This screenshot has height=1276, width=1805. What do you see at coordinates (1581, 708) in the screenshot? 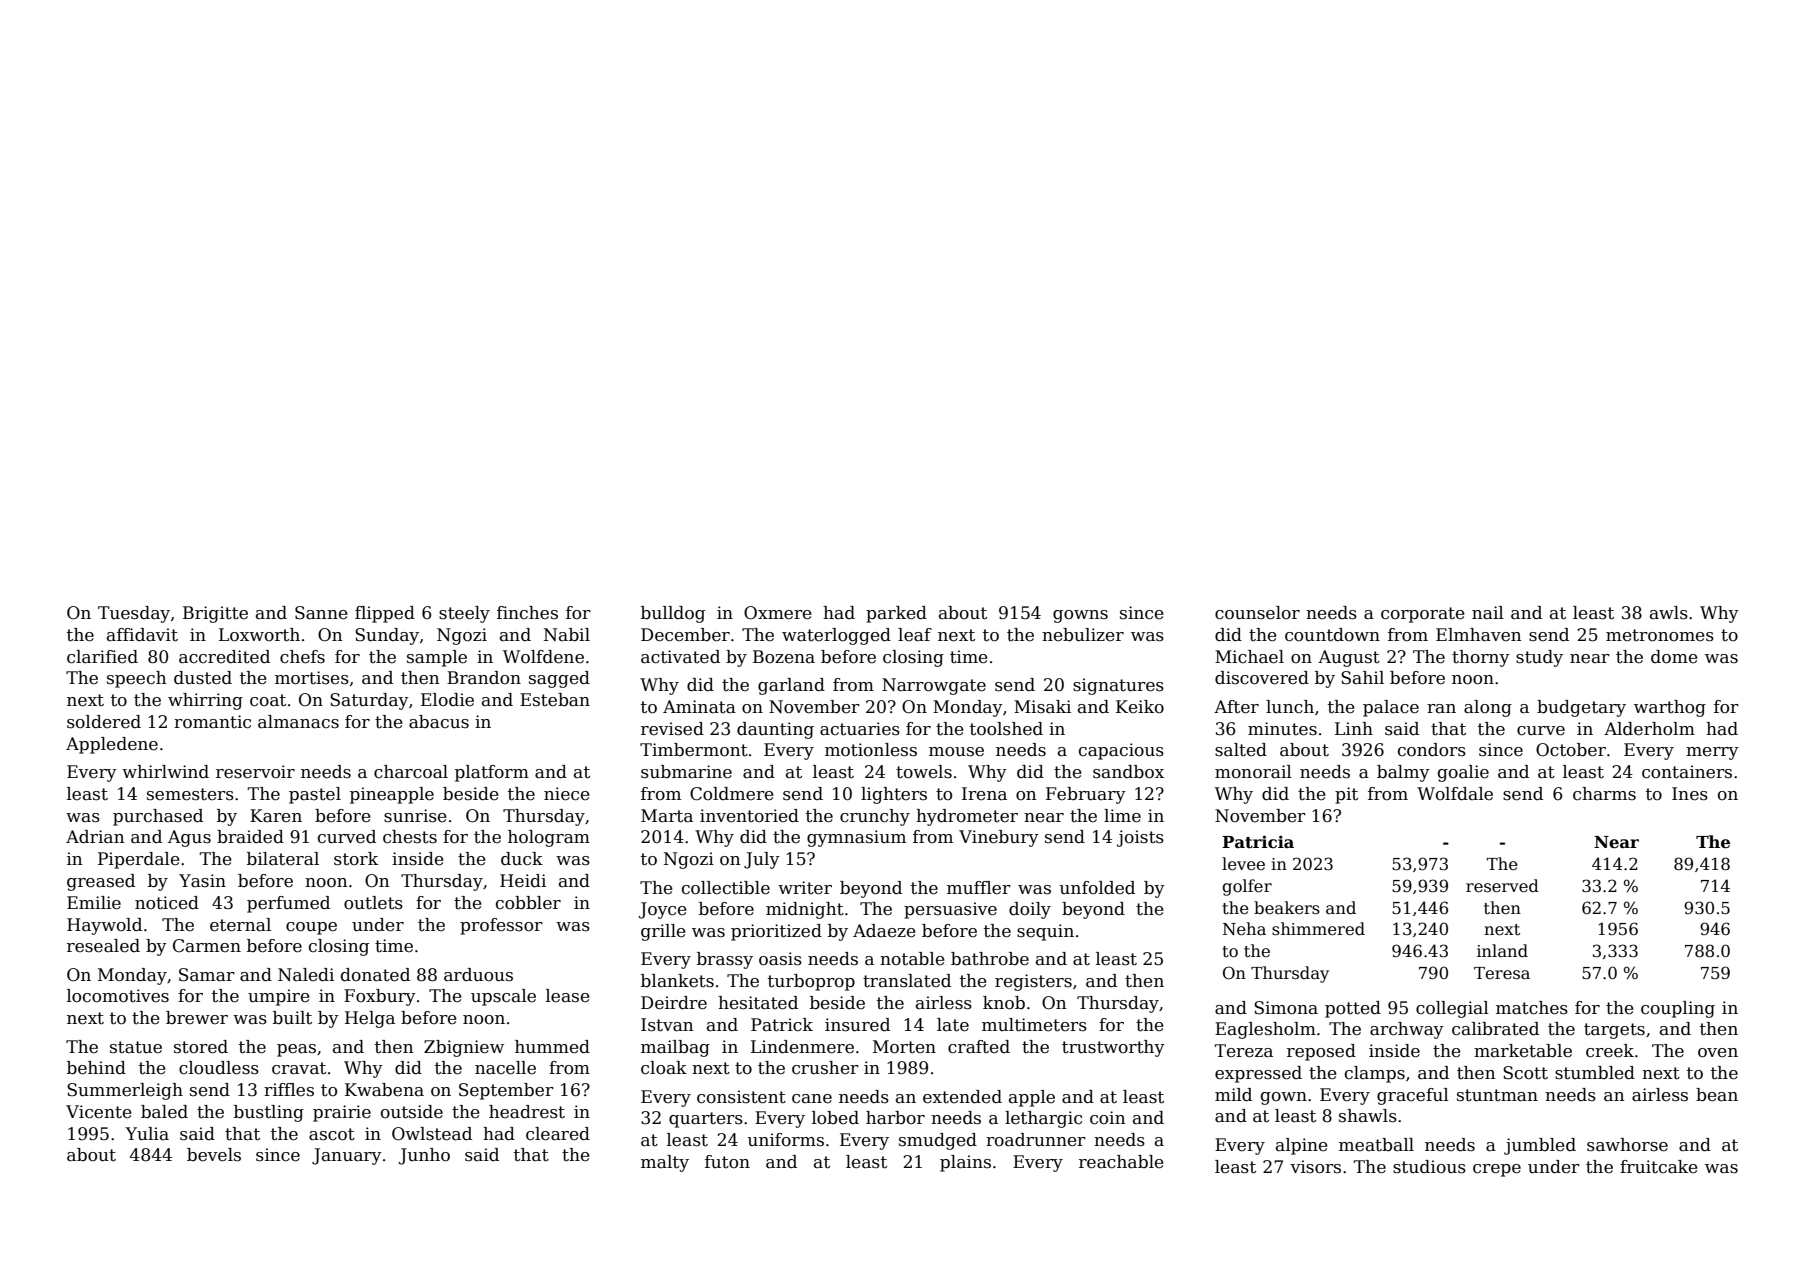
I see `budgetary` at bounding box center [1581, 708].
